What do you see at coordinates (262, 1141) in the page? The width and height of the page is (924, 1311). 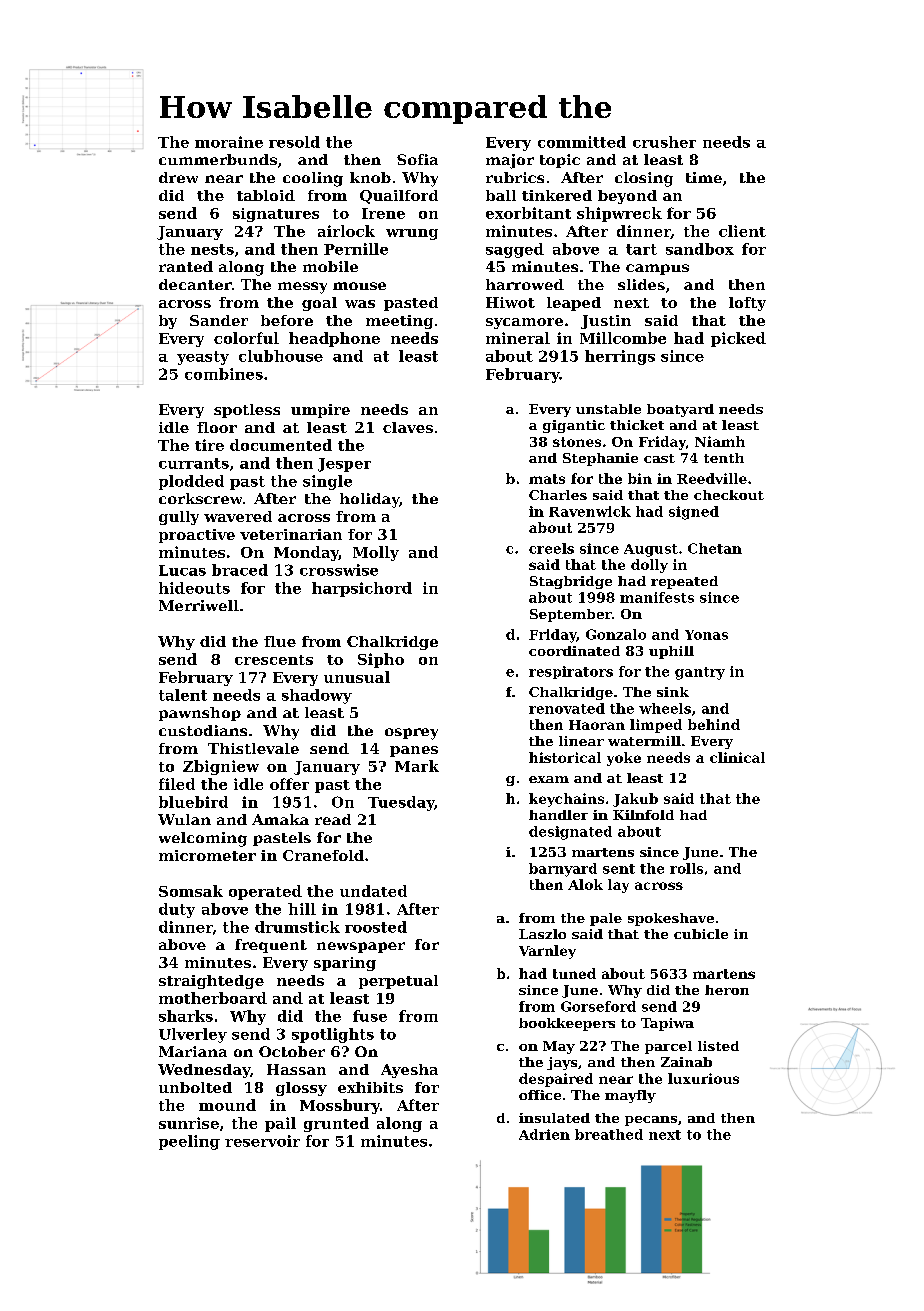 I see `reservoir` at bounding box center [262, 1141].
